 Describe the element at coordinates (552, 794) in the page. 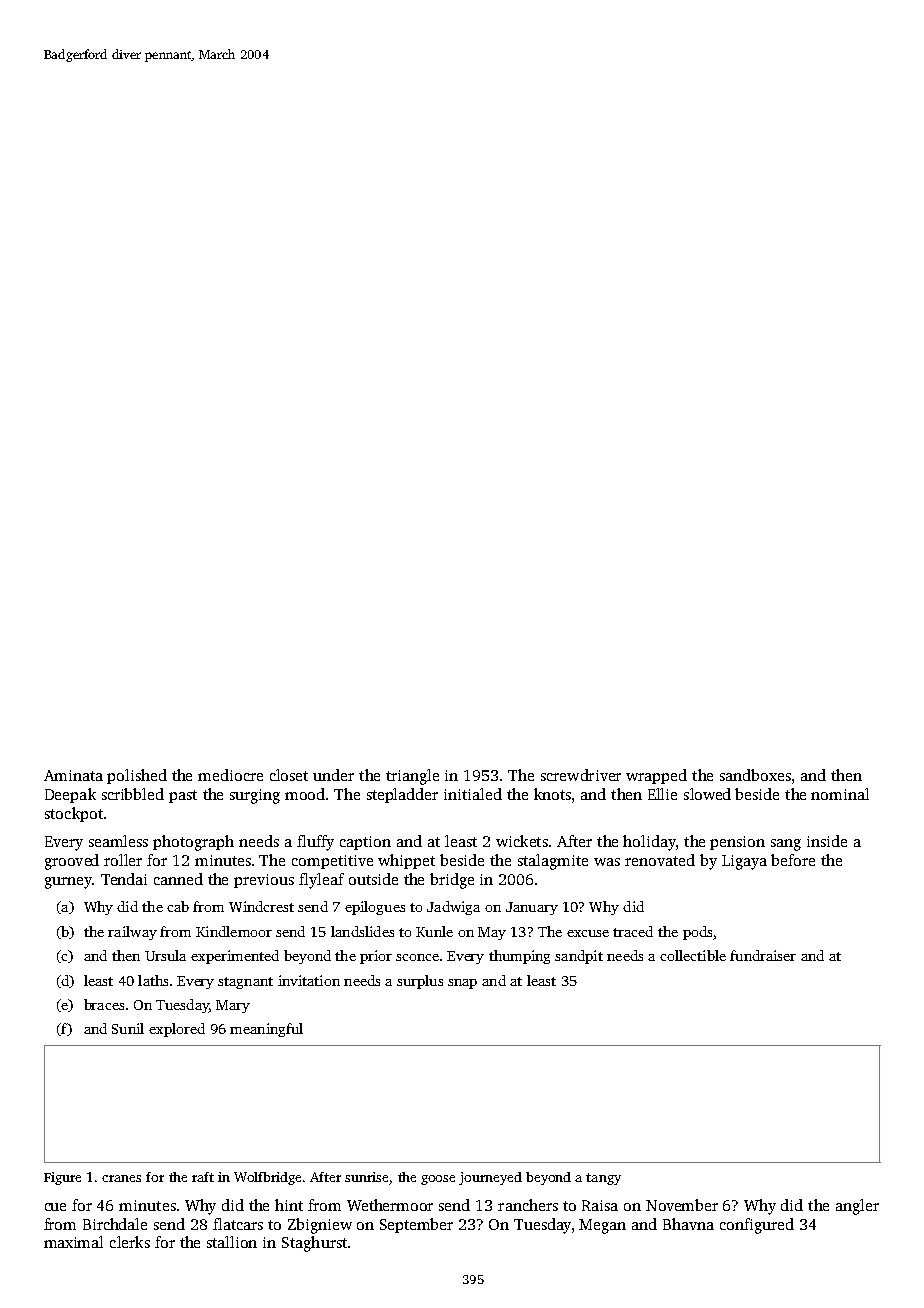

I see `knots` at that location.
